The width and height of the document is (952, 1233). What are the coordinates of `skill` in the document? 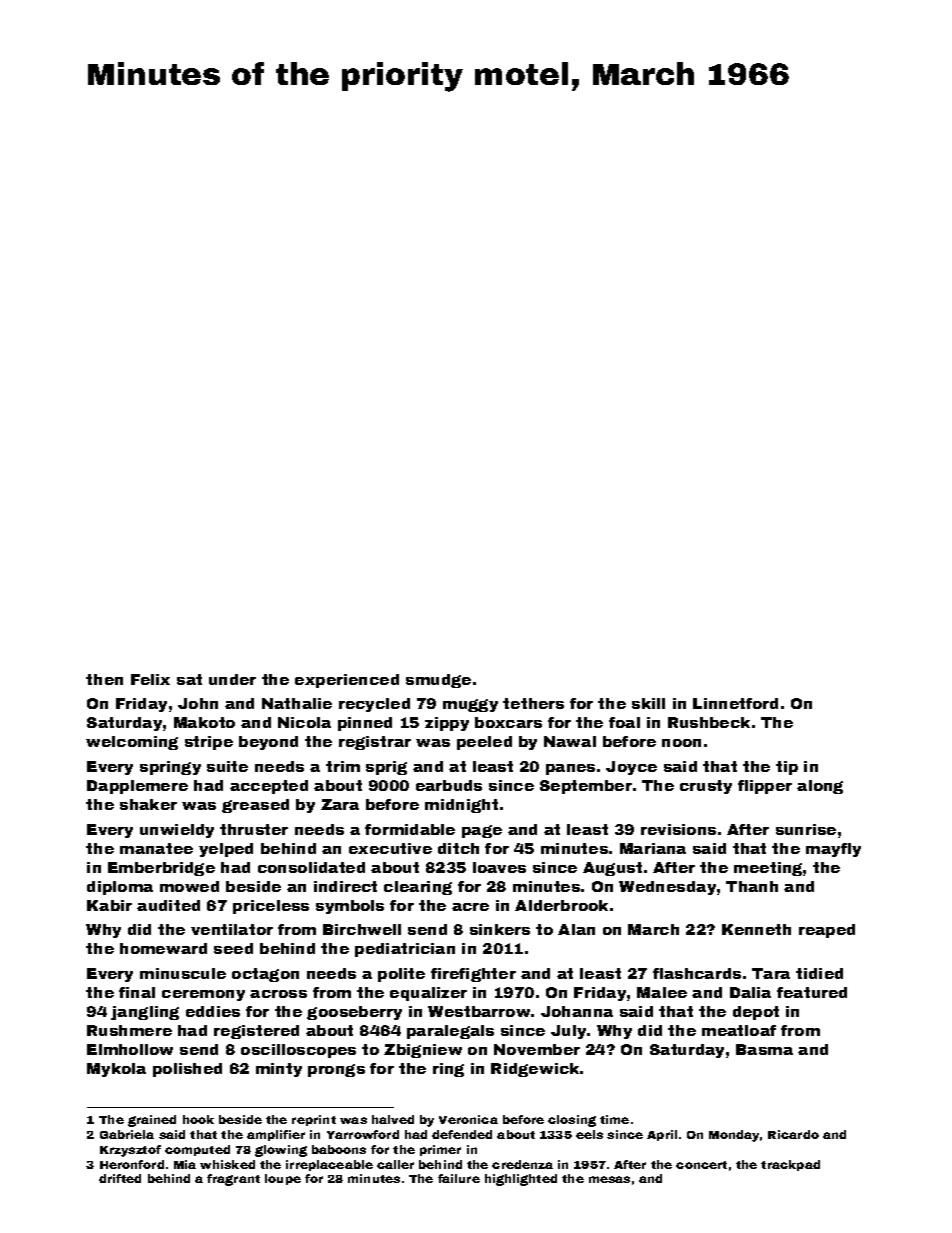 It's located at (648, 703).
